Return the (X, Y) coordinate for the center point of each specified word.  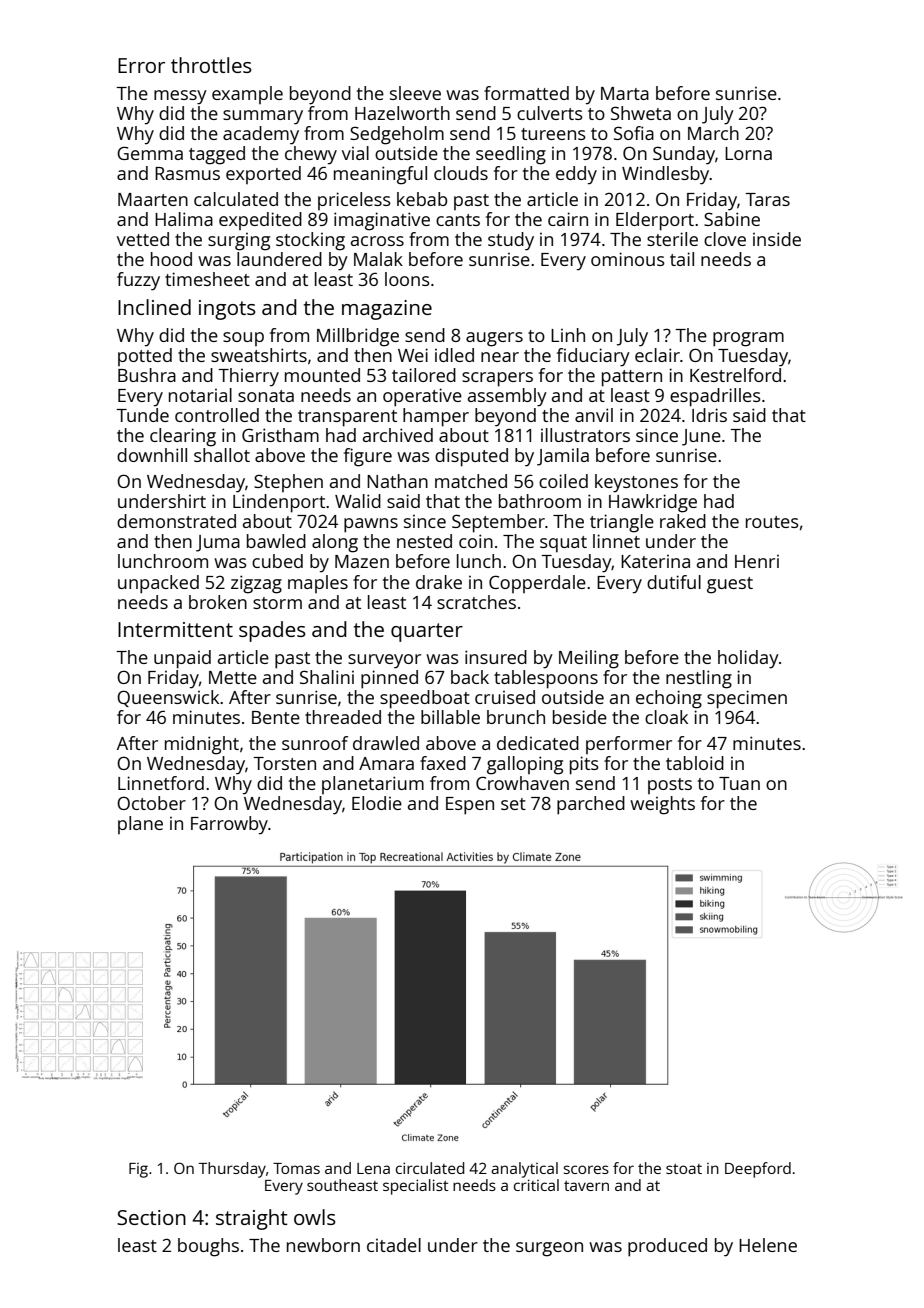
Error (141, 65)
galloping (525, 765)
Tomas (296, 1168)
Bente (276, 717)
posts (670, 786)
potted (145, 357)
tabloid (695, 763)
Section (151, 1217)
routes (772, 522)
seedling (511, 155)
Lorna (748, 153)
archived (398, 435)
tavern (586, 1186)
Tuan (739, 783)
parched (591, 805)
